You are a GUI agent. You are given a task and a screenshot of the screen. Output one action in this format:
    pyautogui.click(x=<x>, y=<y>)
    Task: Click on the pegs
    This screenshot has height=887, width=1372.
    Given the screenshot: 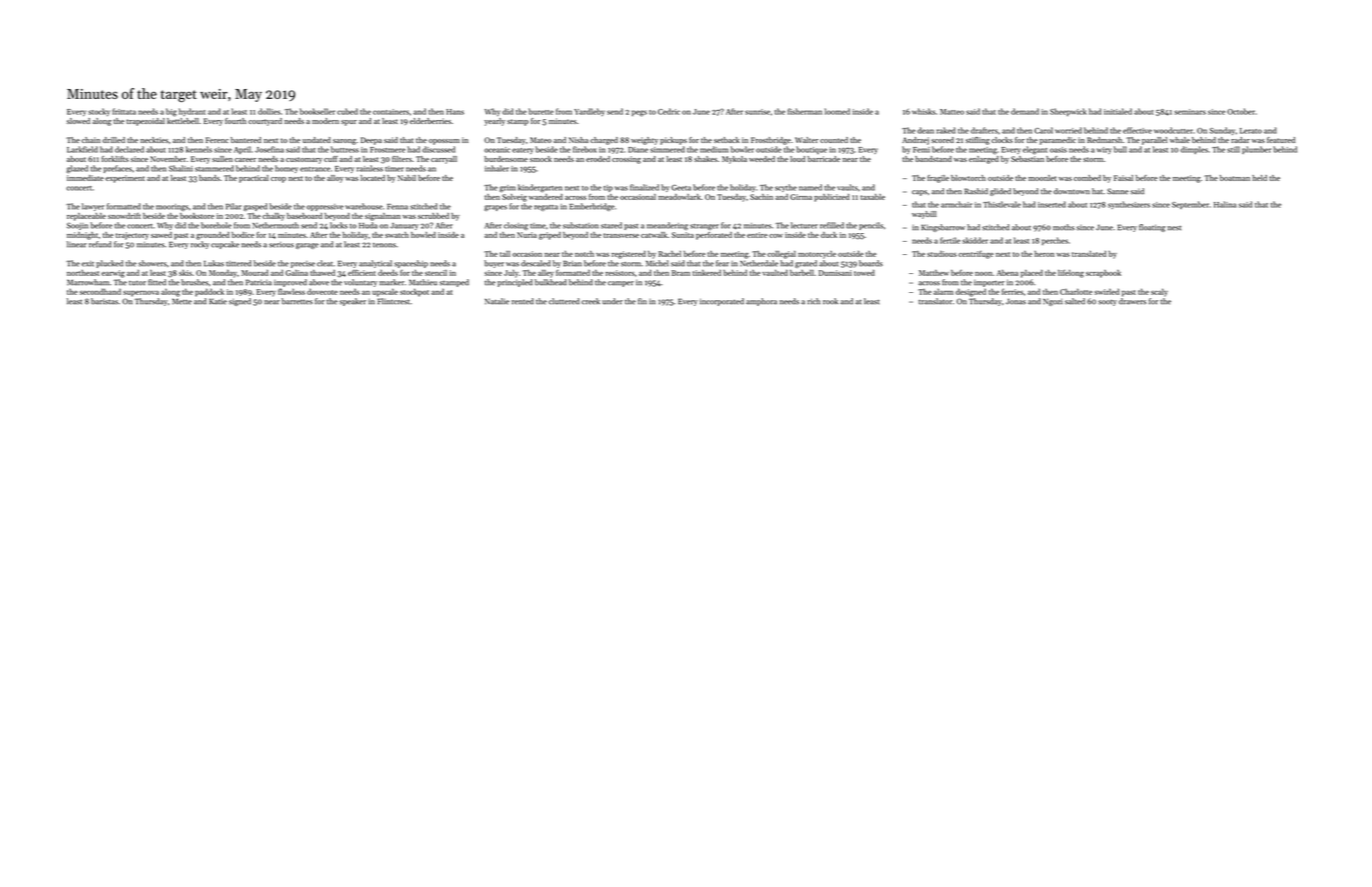 What is the action you would take?
    pyautogui.click(x=639, y=113)
